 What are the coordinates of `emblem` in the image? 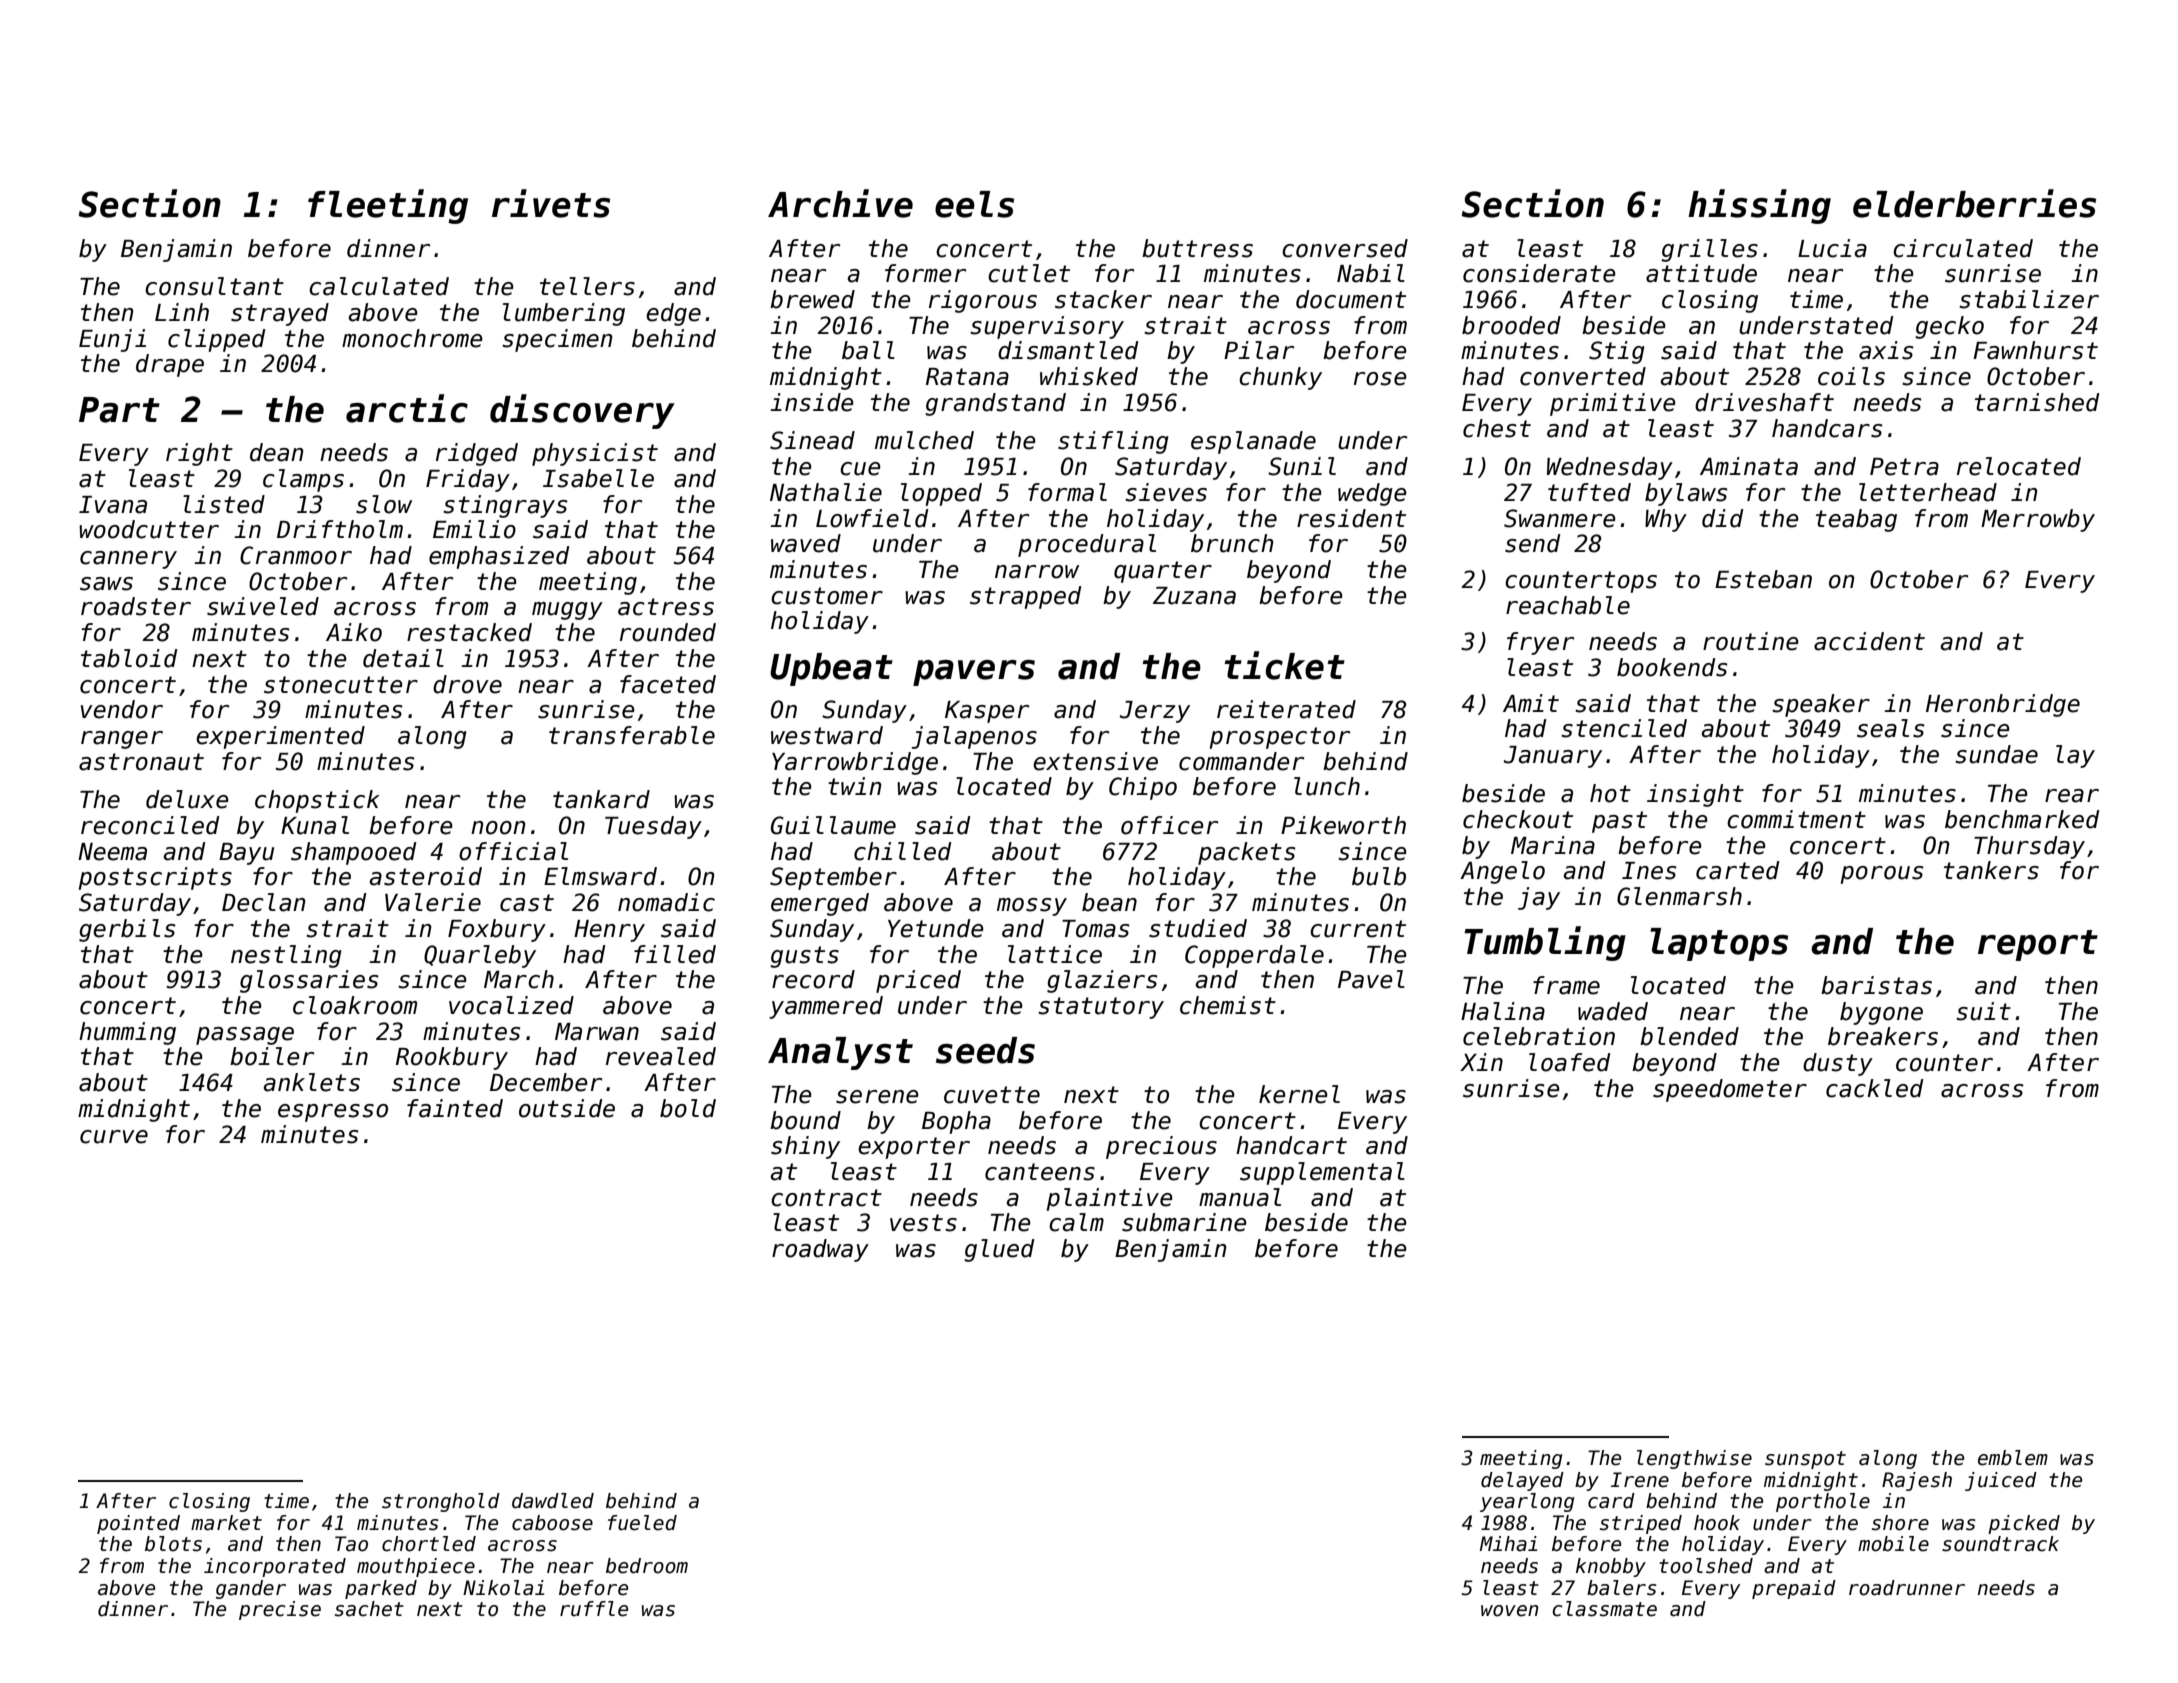 It's located at (2013, 1458).
